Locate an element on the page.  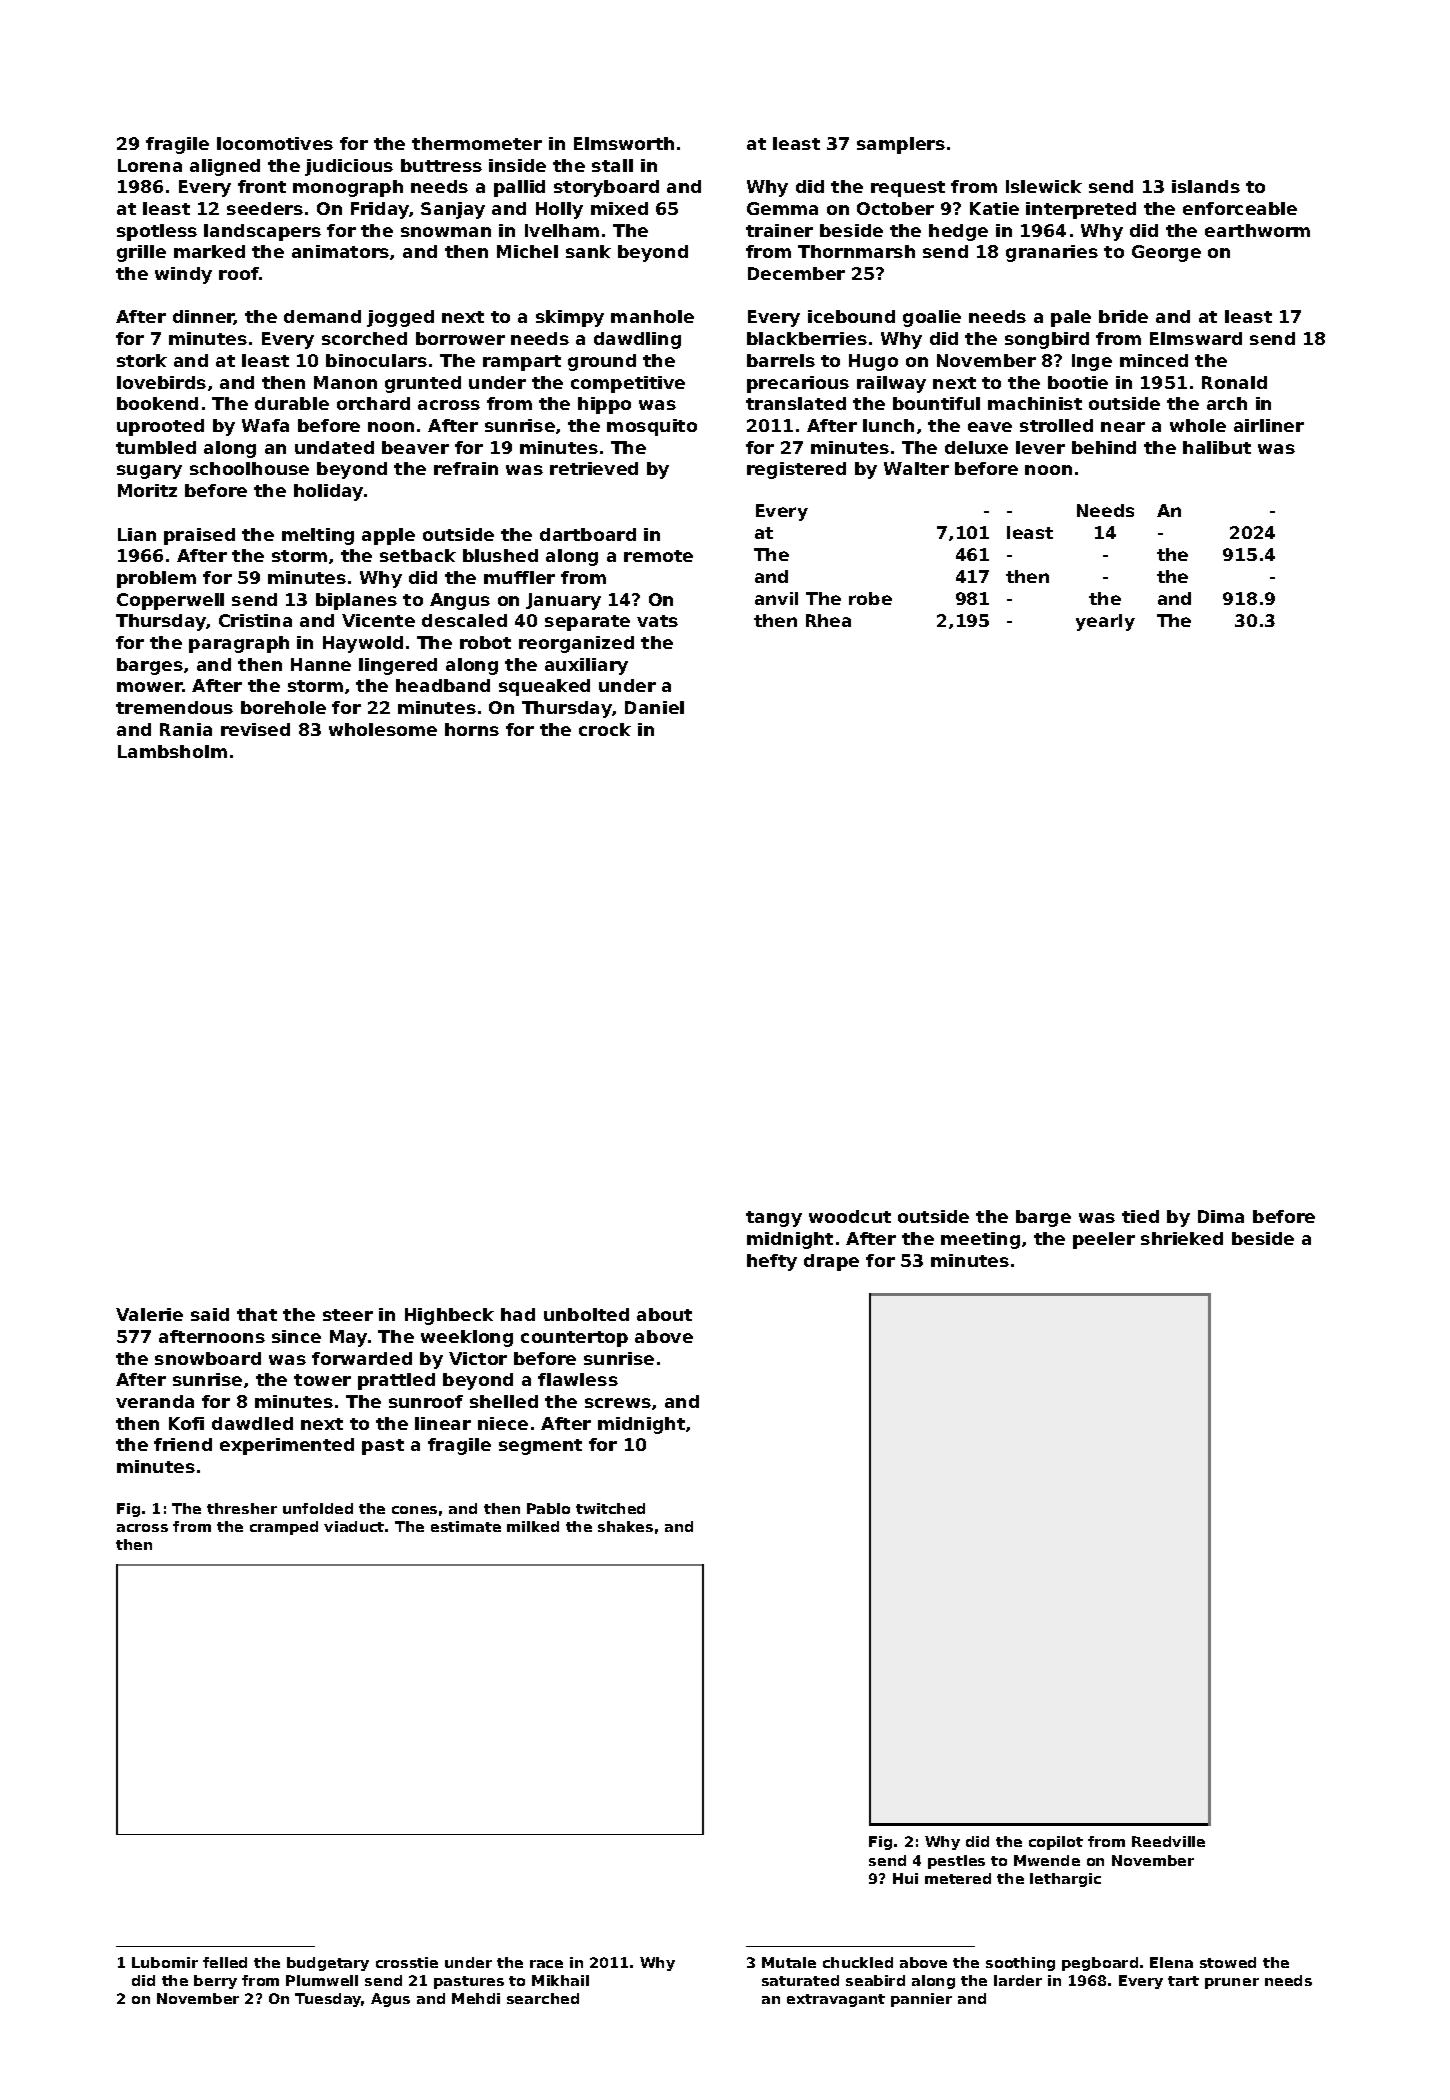
drape is located at coordinates (831, 1262).
